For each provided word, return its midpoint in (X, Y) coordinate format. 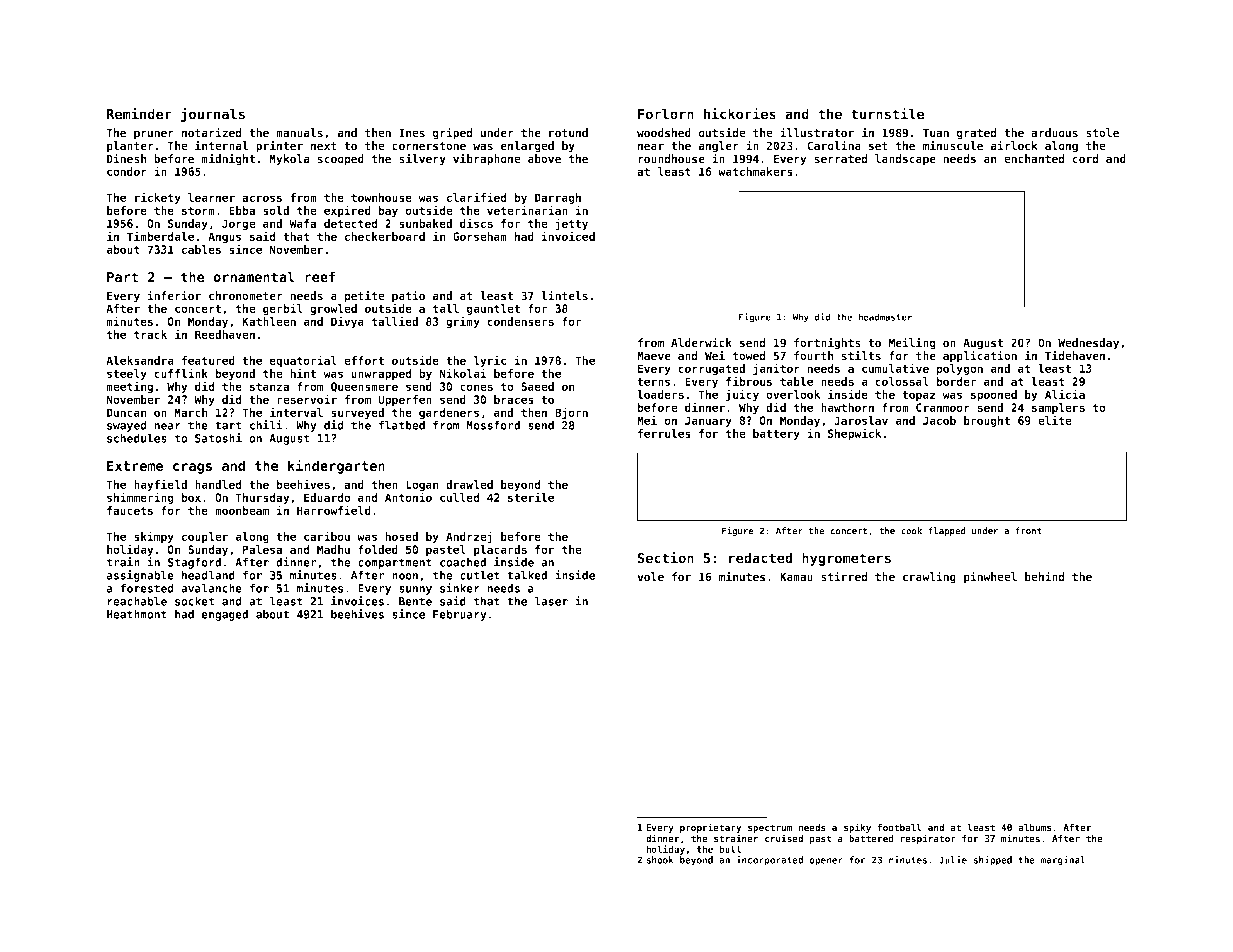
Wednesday (1088, 344)
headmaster (885, 317)
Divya (347, 322)
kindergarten (336, 466)
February (460, 615)
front (1028, 531)
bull (730, 849)
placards (500, 550)
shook (660, 860)
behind (1045, 576)
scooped (340, 160)
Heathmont (137, 614)
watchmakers (755, 171)
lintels (564, 295)
